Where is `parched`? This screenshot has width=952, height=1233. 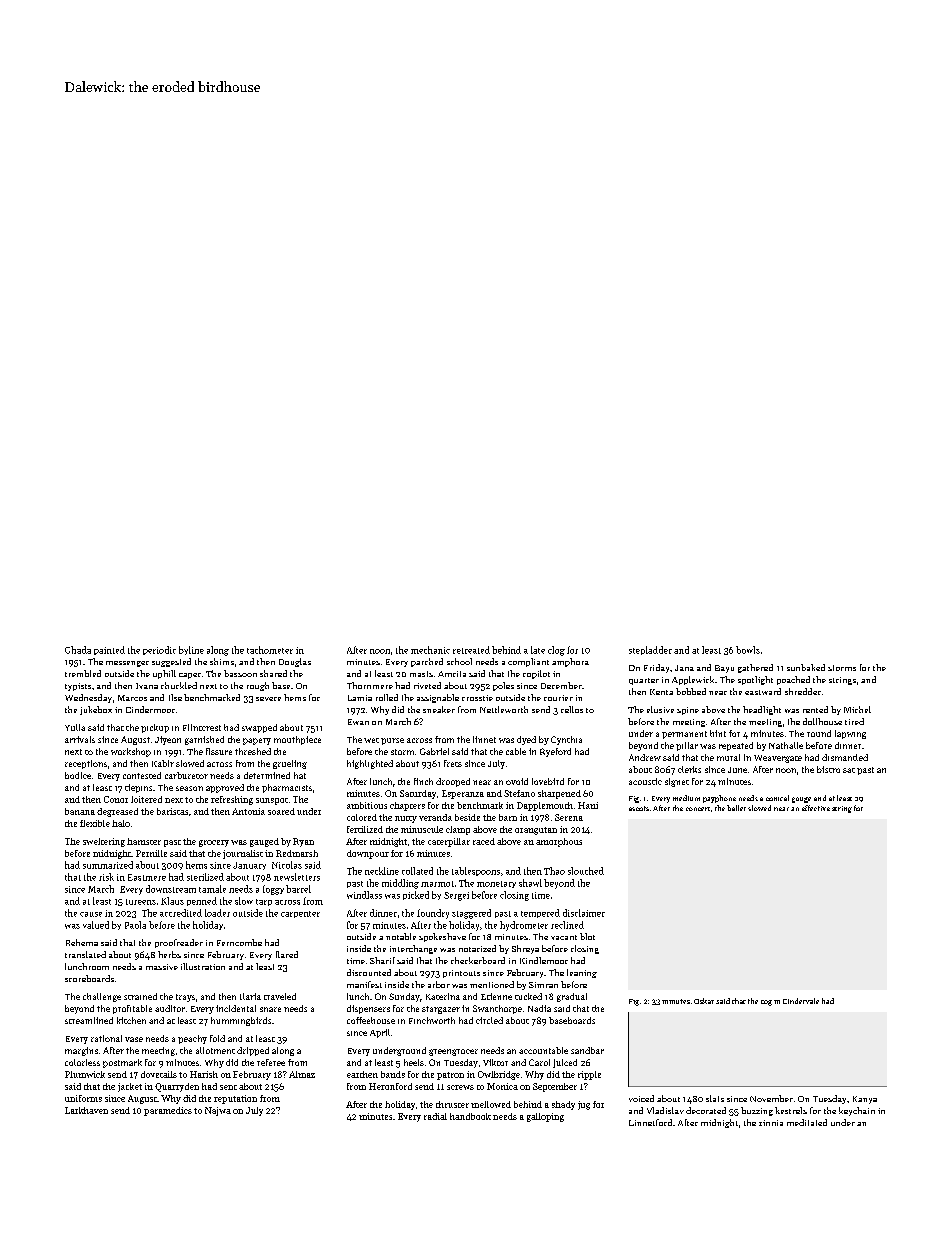
parched is located at coordinates (427, 662).
